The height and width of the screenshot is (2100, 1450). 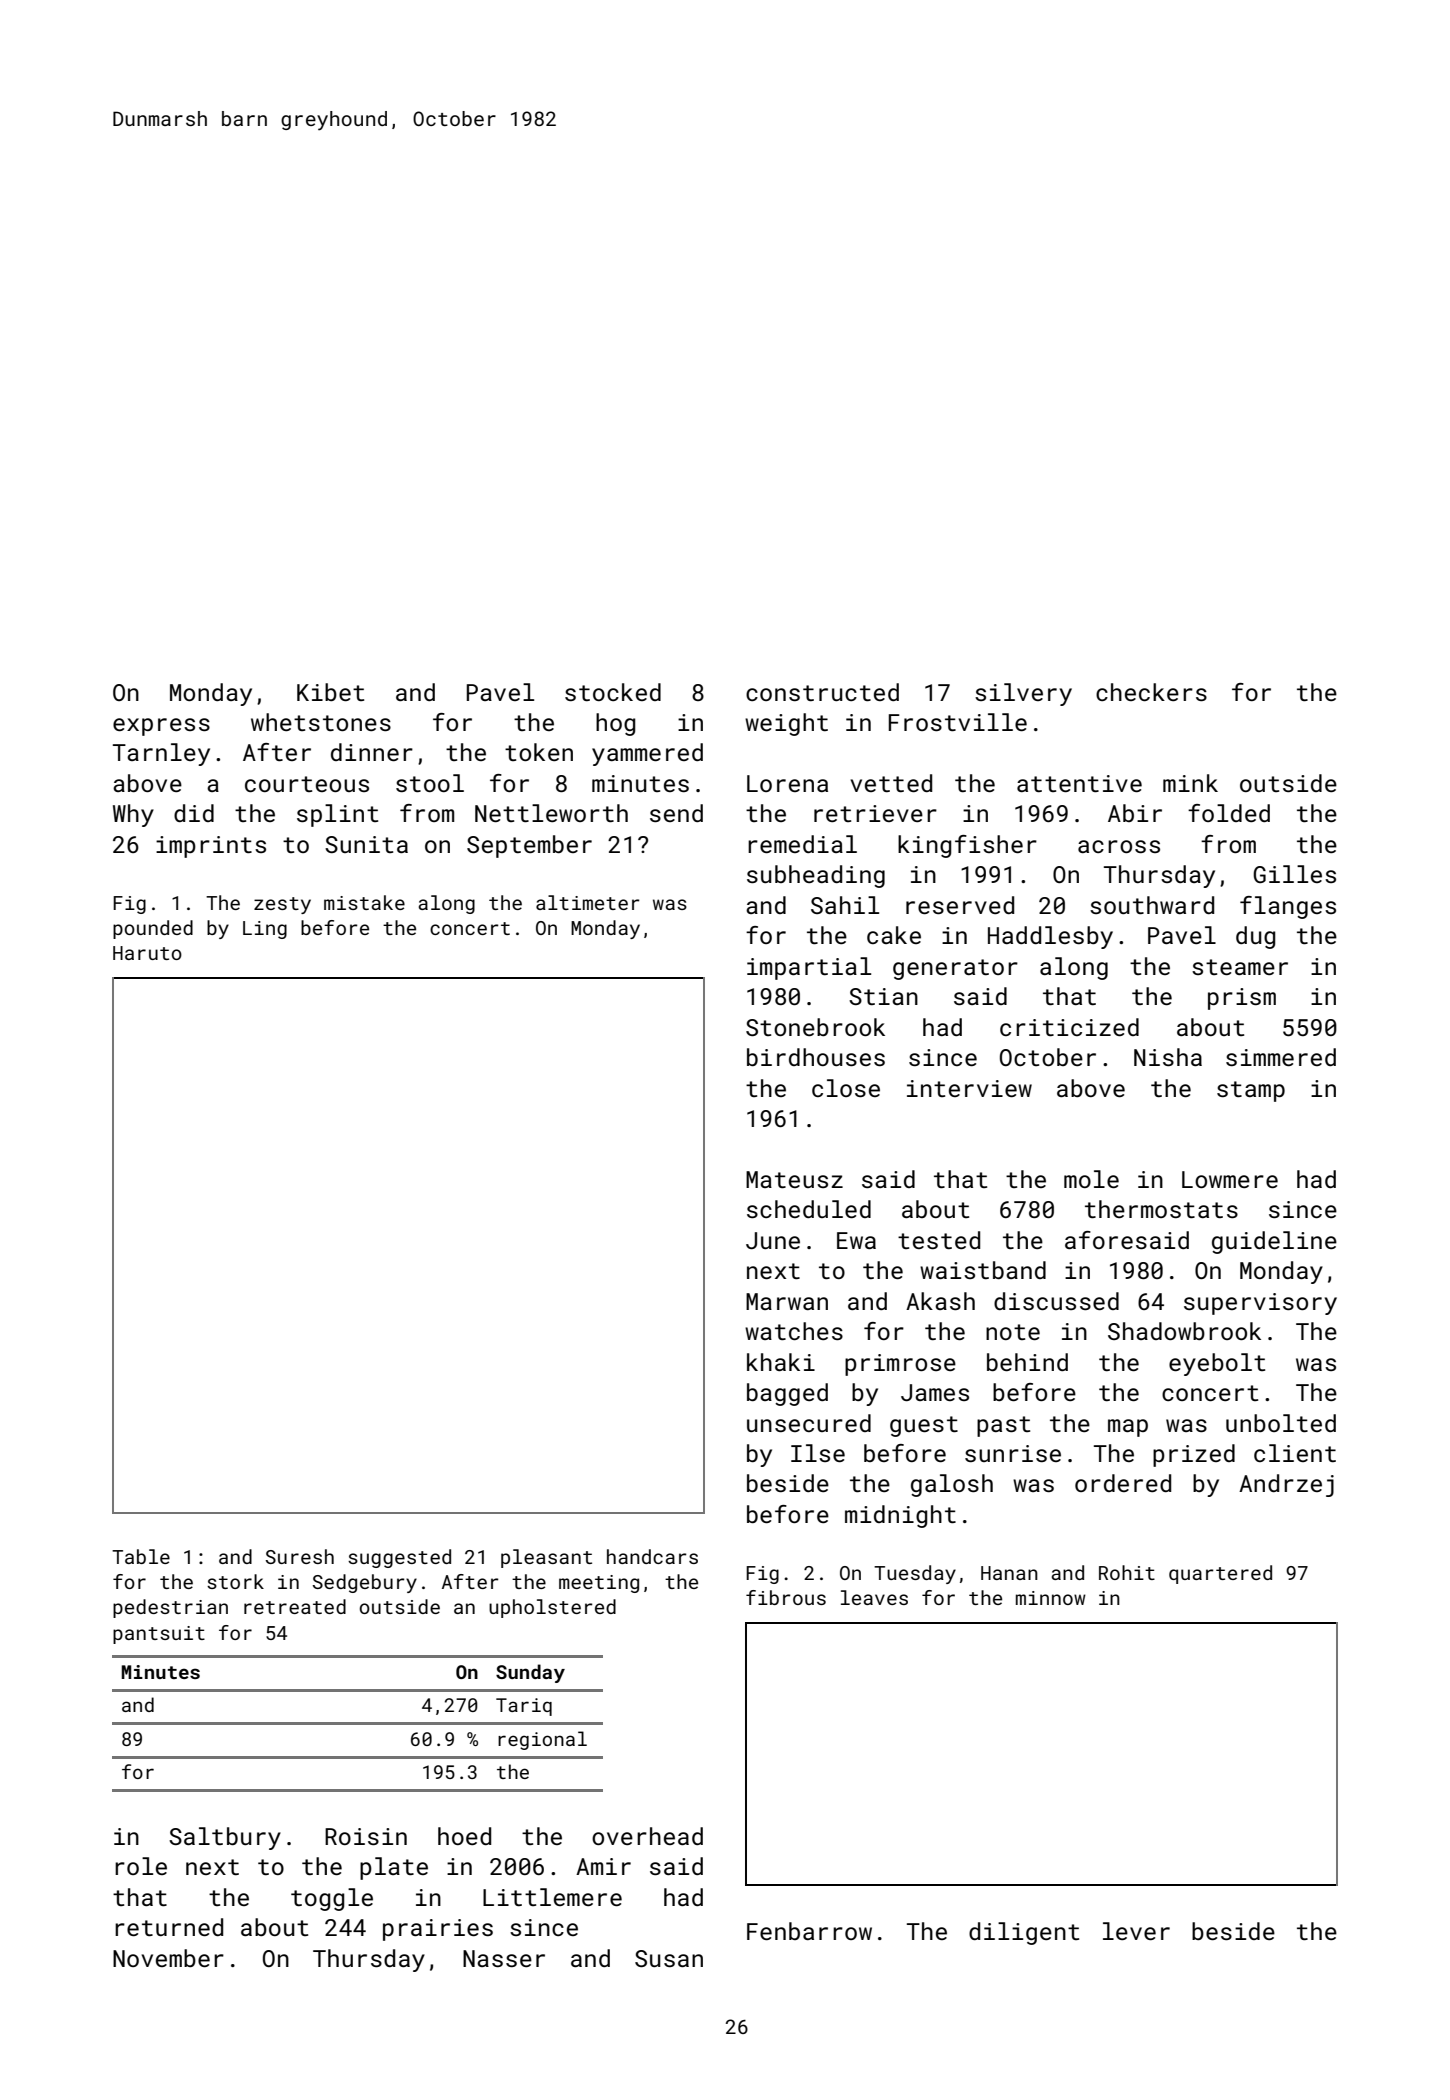 I want to click on Susan, so click(x=669, y=1958).
